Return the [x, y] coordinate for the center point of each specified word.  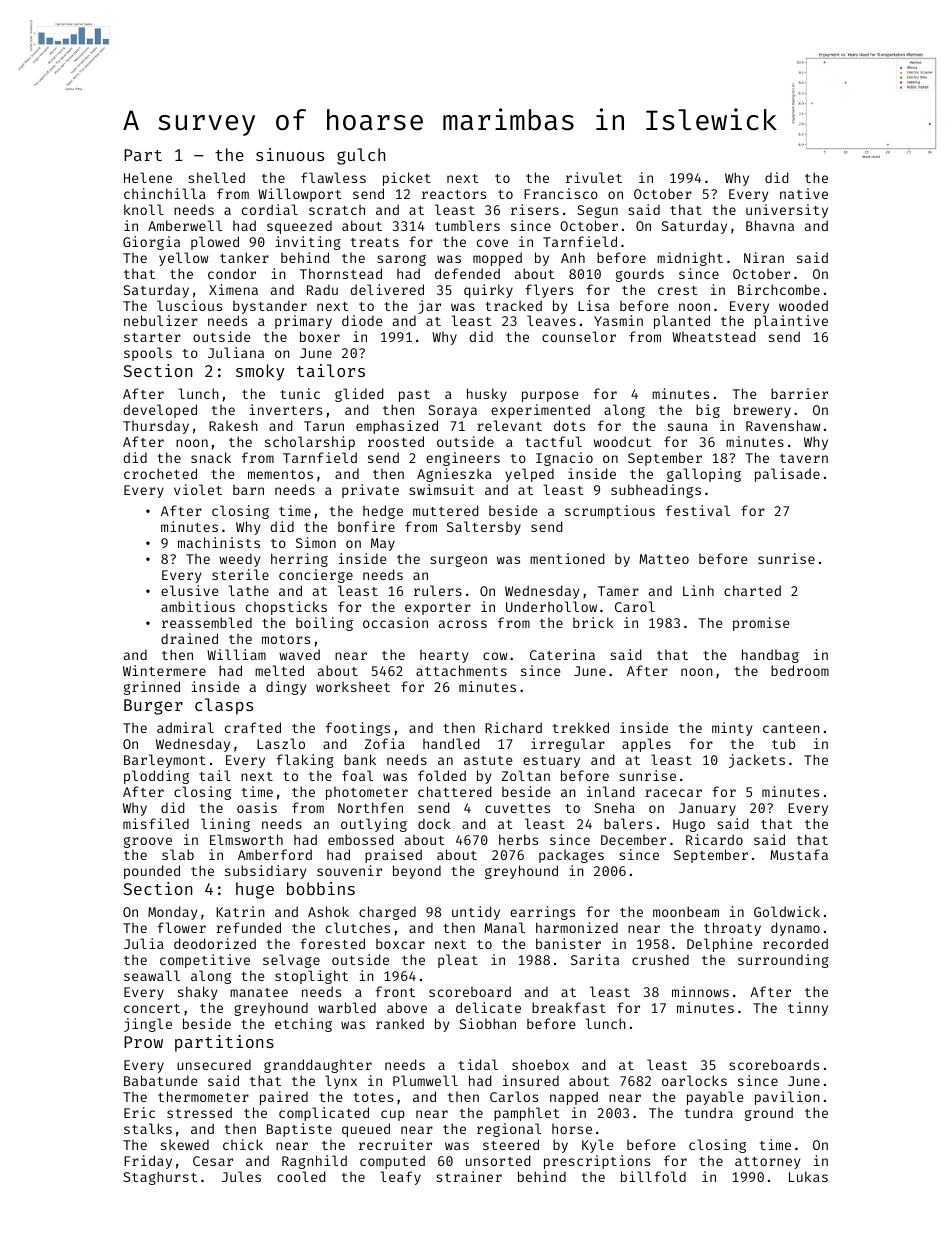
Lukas [808, 1176]
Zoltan [526, 775]
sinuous [290, 154]
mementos [280, 474]
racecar [673, 793]
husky [487, 395]
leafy [400, 1178]
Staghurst [160, 1178]
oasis [257, 807]
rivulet [594, 177]
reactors [454, 194]
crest [678, 290]
